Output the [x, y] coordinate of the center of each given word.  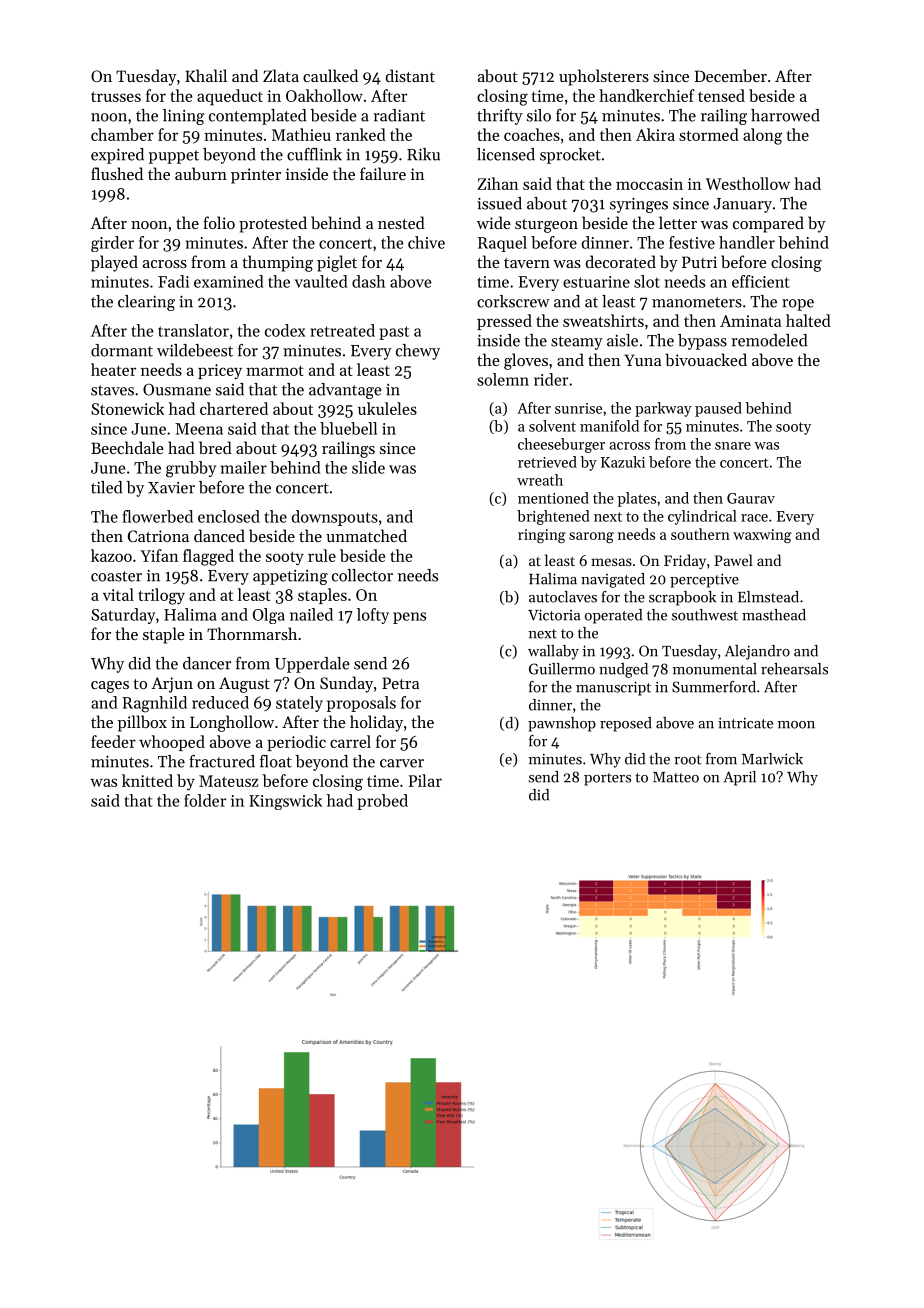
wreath [540, 480]
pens [409, 618]
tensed [721, 95]
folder [205, 800]
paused [718, 409]
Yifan [159, 555]
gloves [526, 361]
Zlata [281, 75]
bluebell [348, 428]
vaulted [321, 281]
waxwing [762, 536]
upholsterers [604, 77]
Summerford [714, 687]
